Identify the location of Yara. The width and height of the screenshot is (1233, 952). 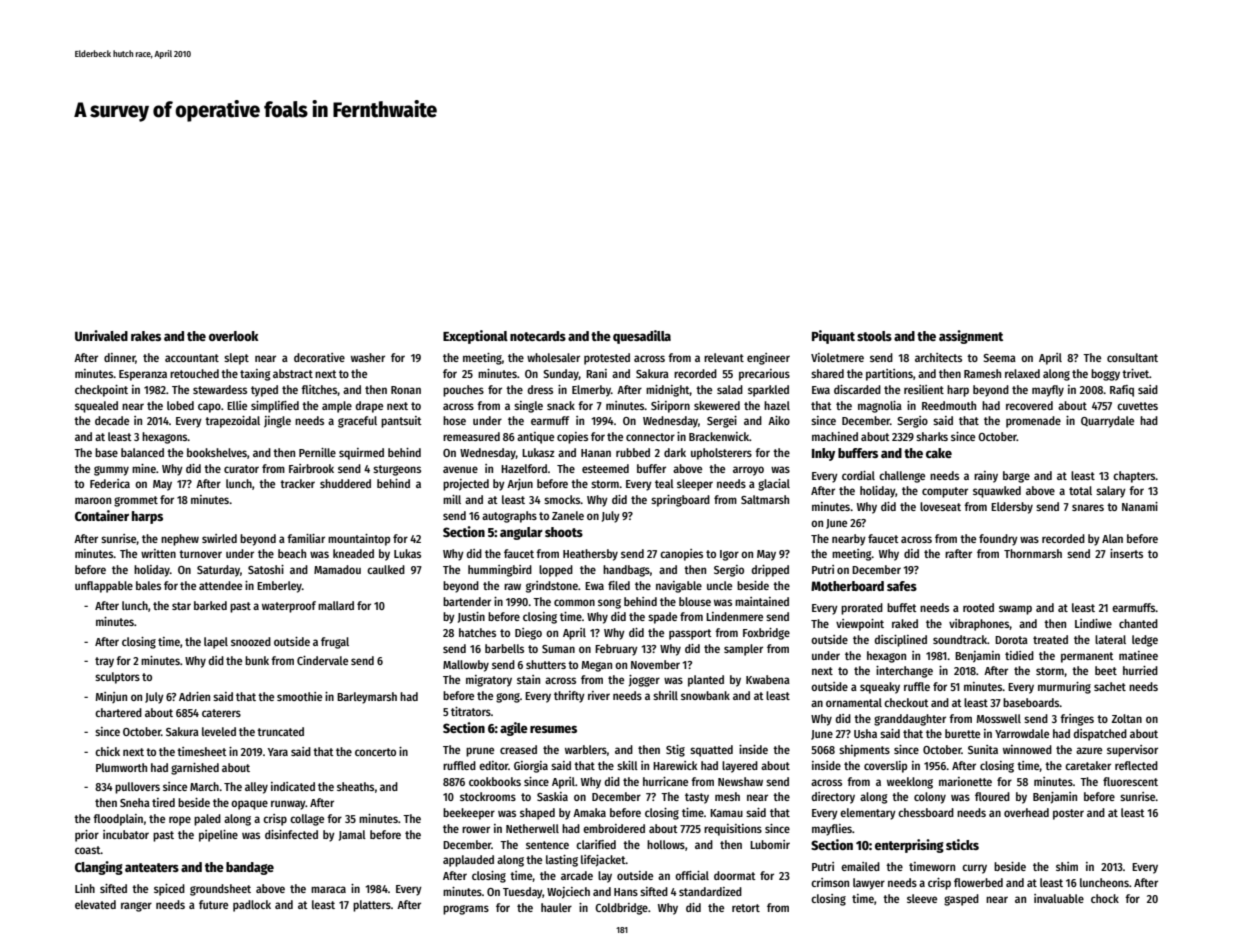
(278, 752).
